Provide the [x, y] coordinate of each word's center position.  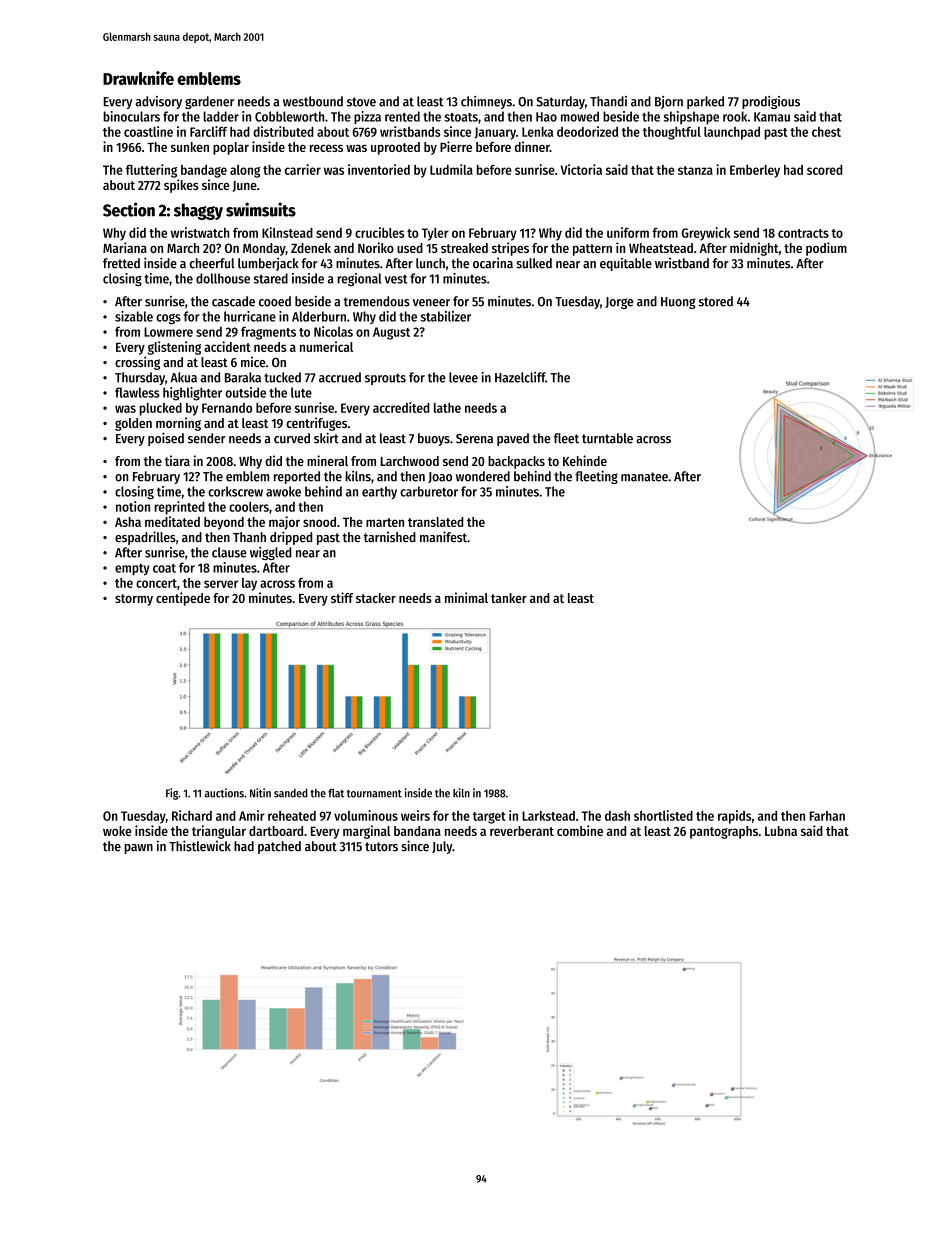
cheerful [212, 263]
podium [826, 249]
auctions [224, 793]
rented [402, 116]
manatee [644, 477]
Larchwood [410, 461]
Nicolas [333, 331]
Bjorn [669, 102]
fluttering [151, 171]
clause [229, 552]
